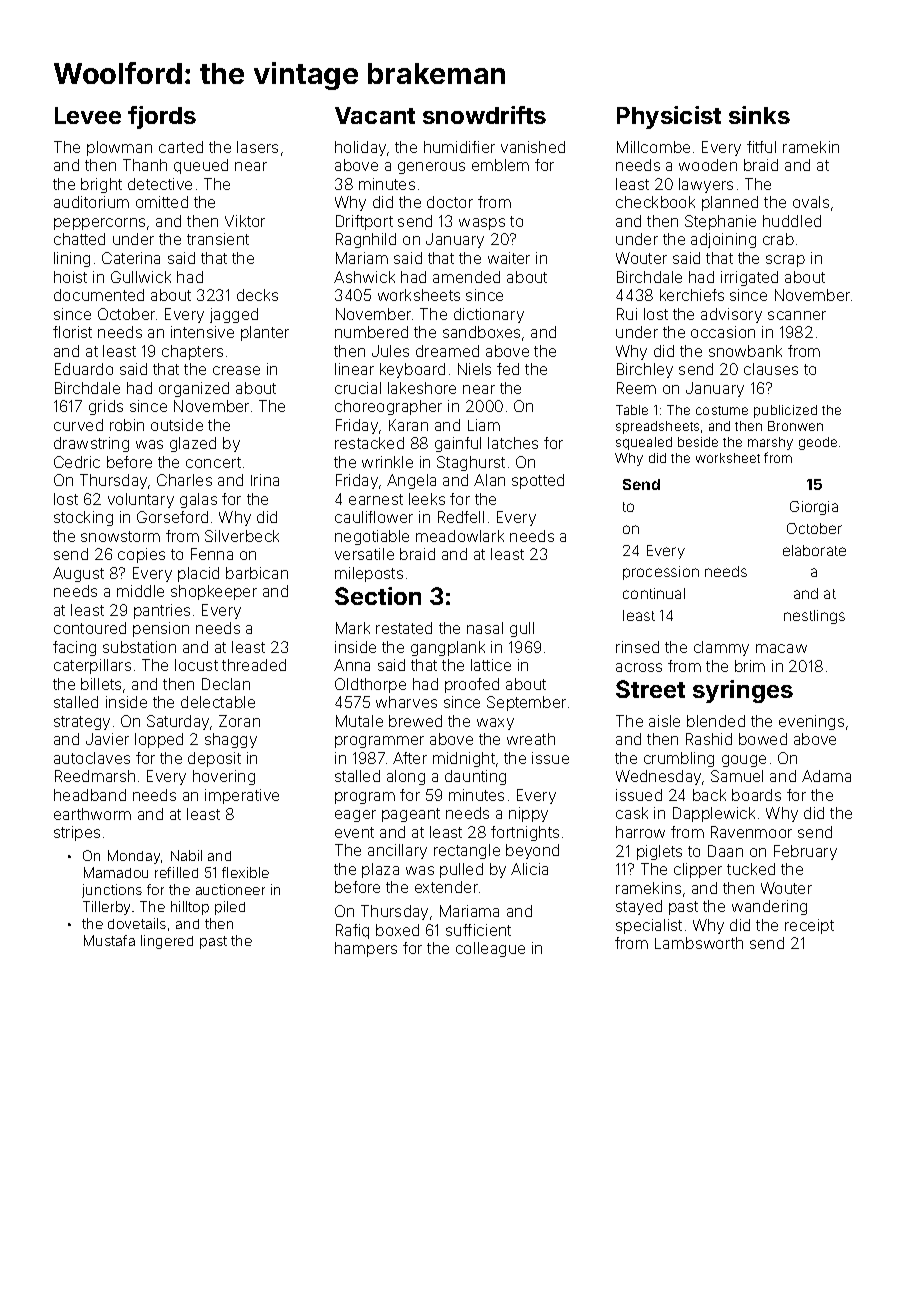  What do you see at coordinates (375, 115) in the page?
I see `Vacant` at bounding box center [375, 115].
